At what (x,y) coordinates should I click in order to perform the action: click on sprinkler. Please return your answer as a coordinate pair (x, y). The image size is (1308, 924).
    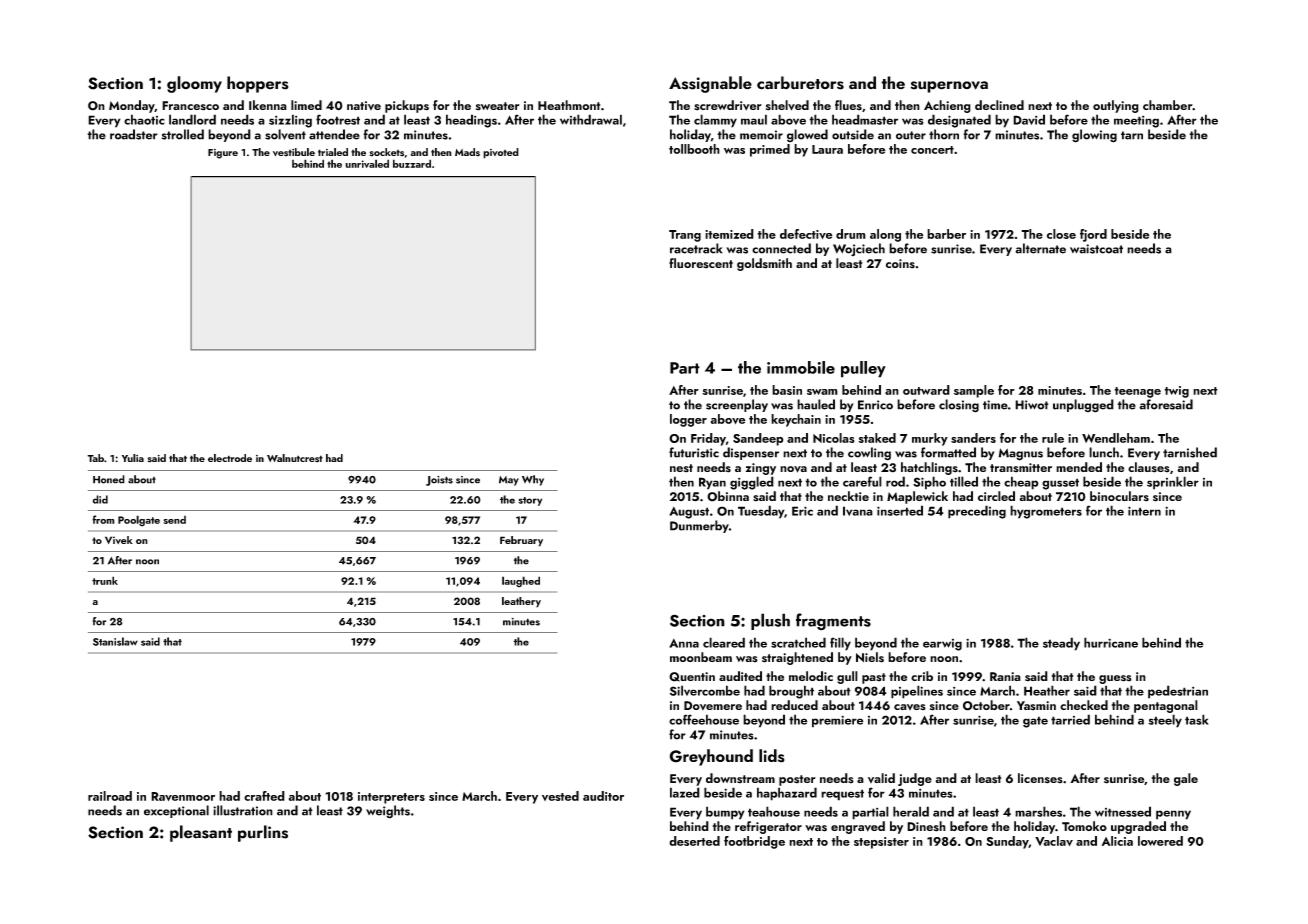
    Looking at the image, I should click on (1173, 483).
